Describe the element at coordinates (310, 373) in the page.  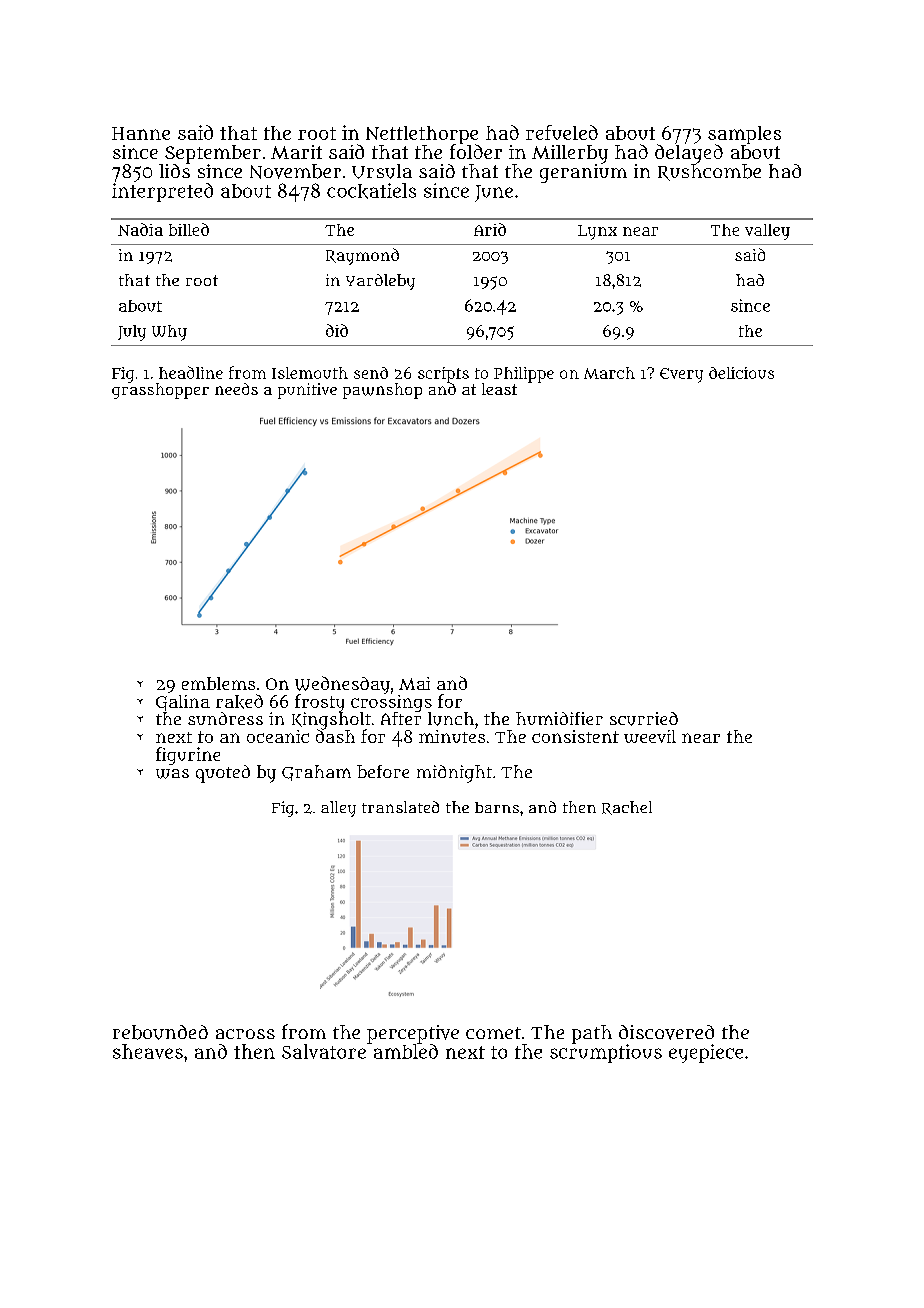
I see `Islemouth` at that location.
